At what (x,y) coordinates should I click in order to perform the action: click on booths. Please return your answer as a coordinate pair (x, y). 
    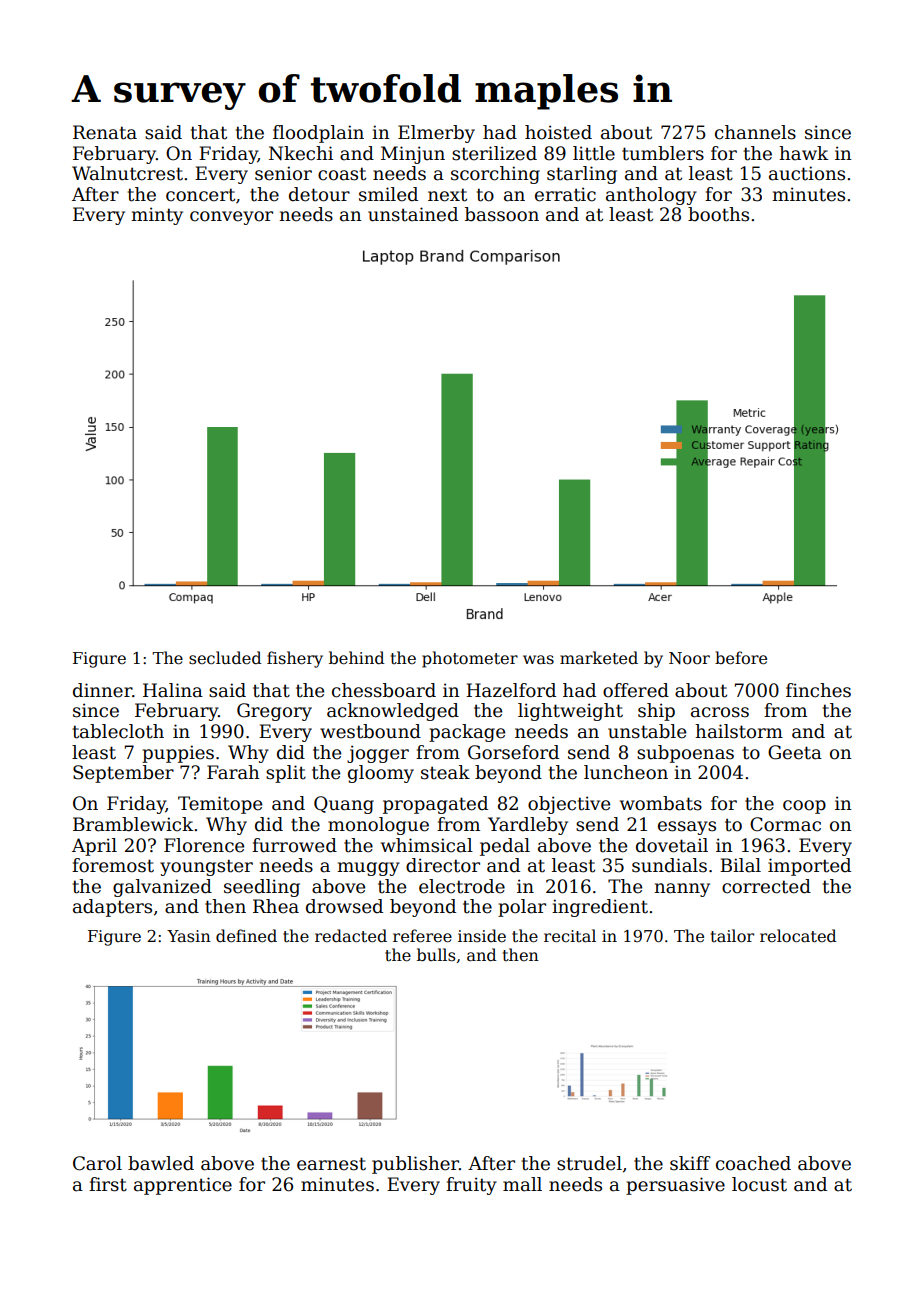
    Looking at the image, I should click on (718, 214).
